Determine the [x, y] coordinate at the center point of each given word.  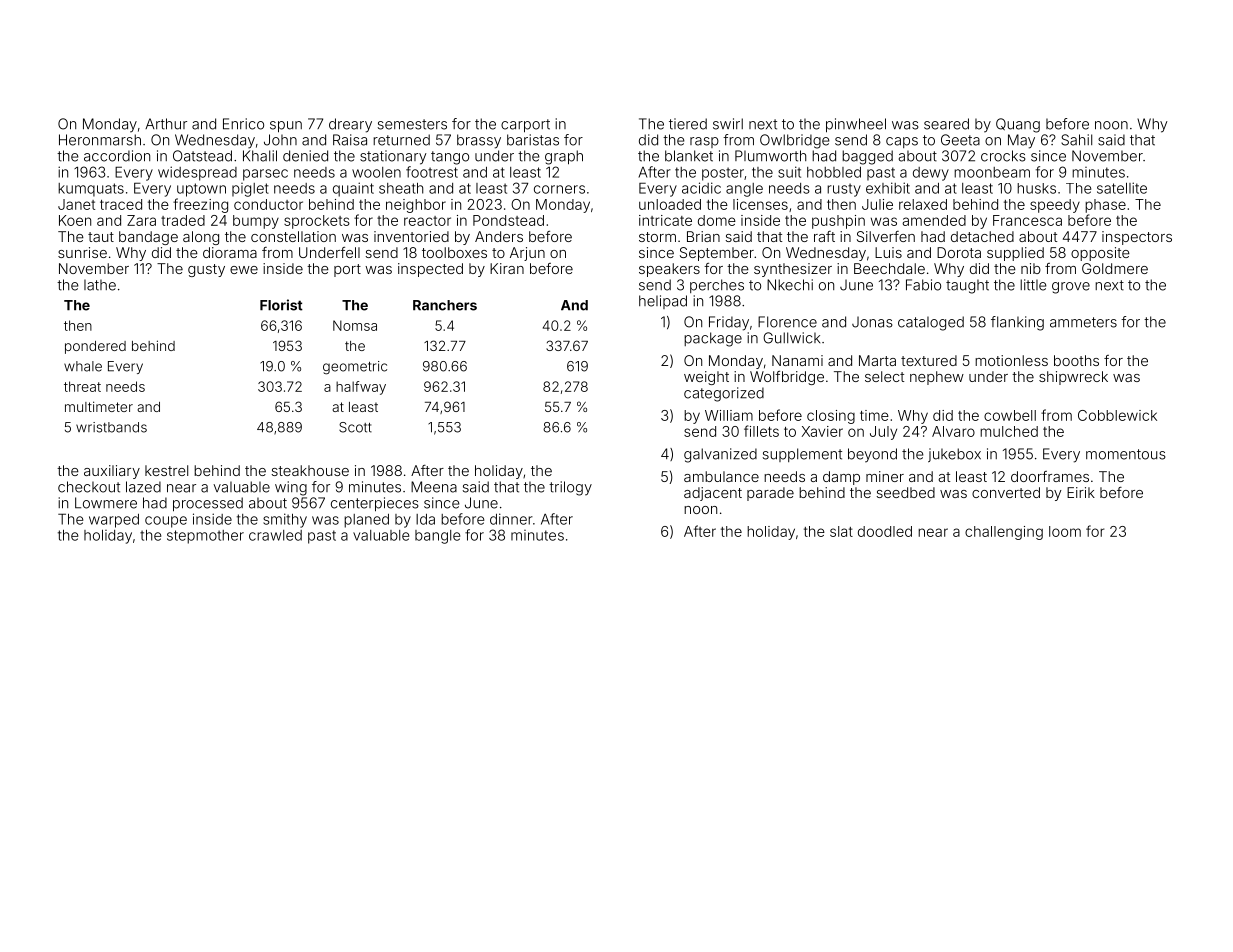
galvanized [720, 455]
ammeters [1083, 322]
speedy [1055, 206]
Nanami [797, 360]
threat [82, 386]
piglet [250, 190]
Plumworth [770, 156]
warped [114, 521]
